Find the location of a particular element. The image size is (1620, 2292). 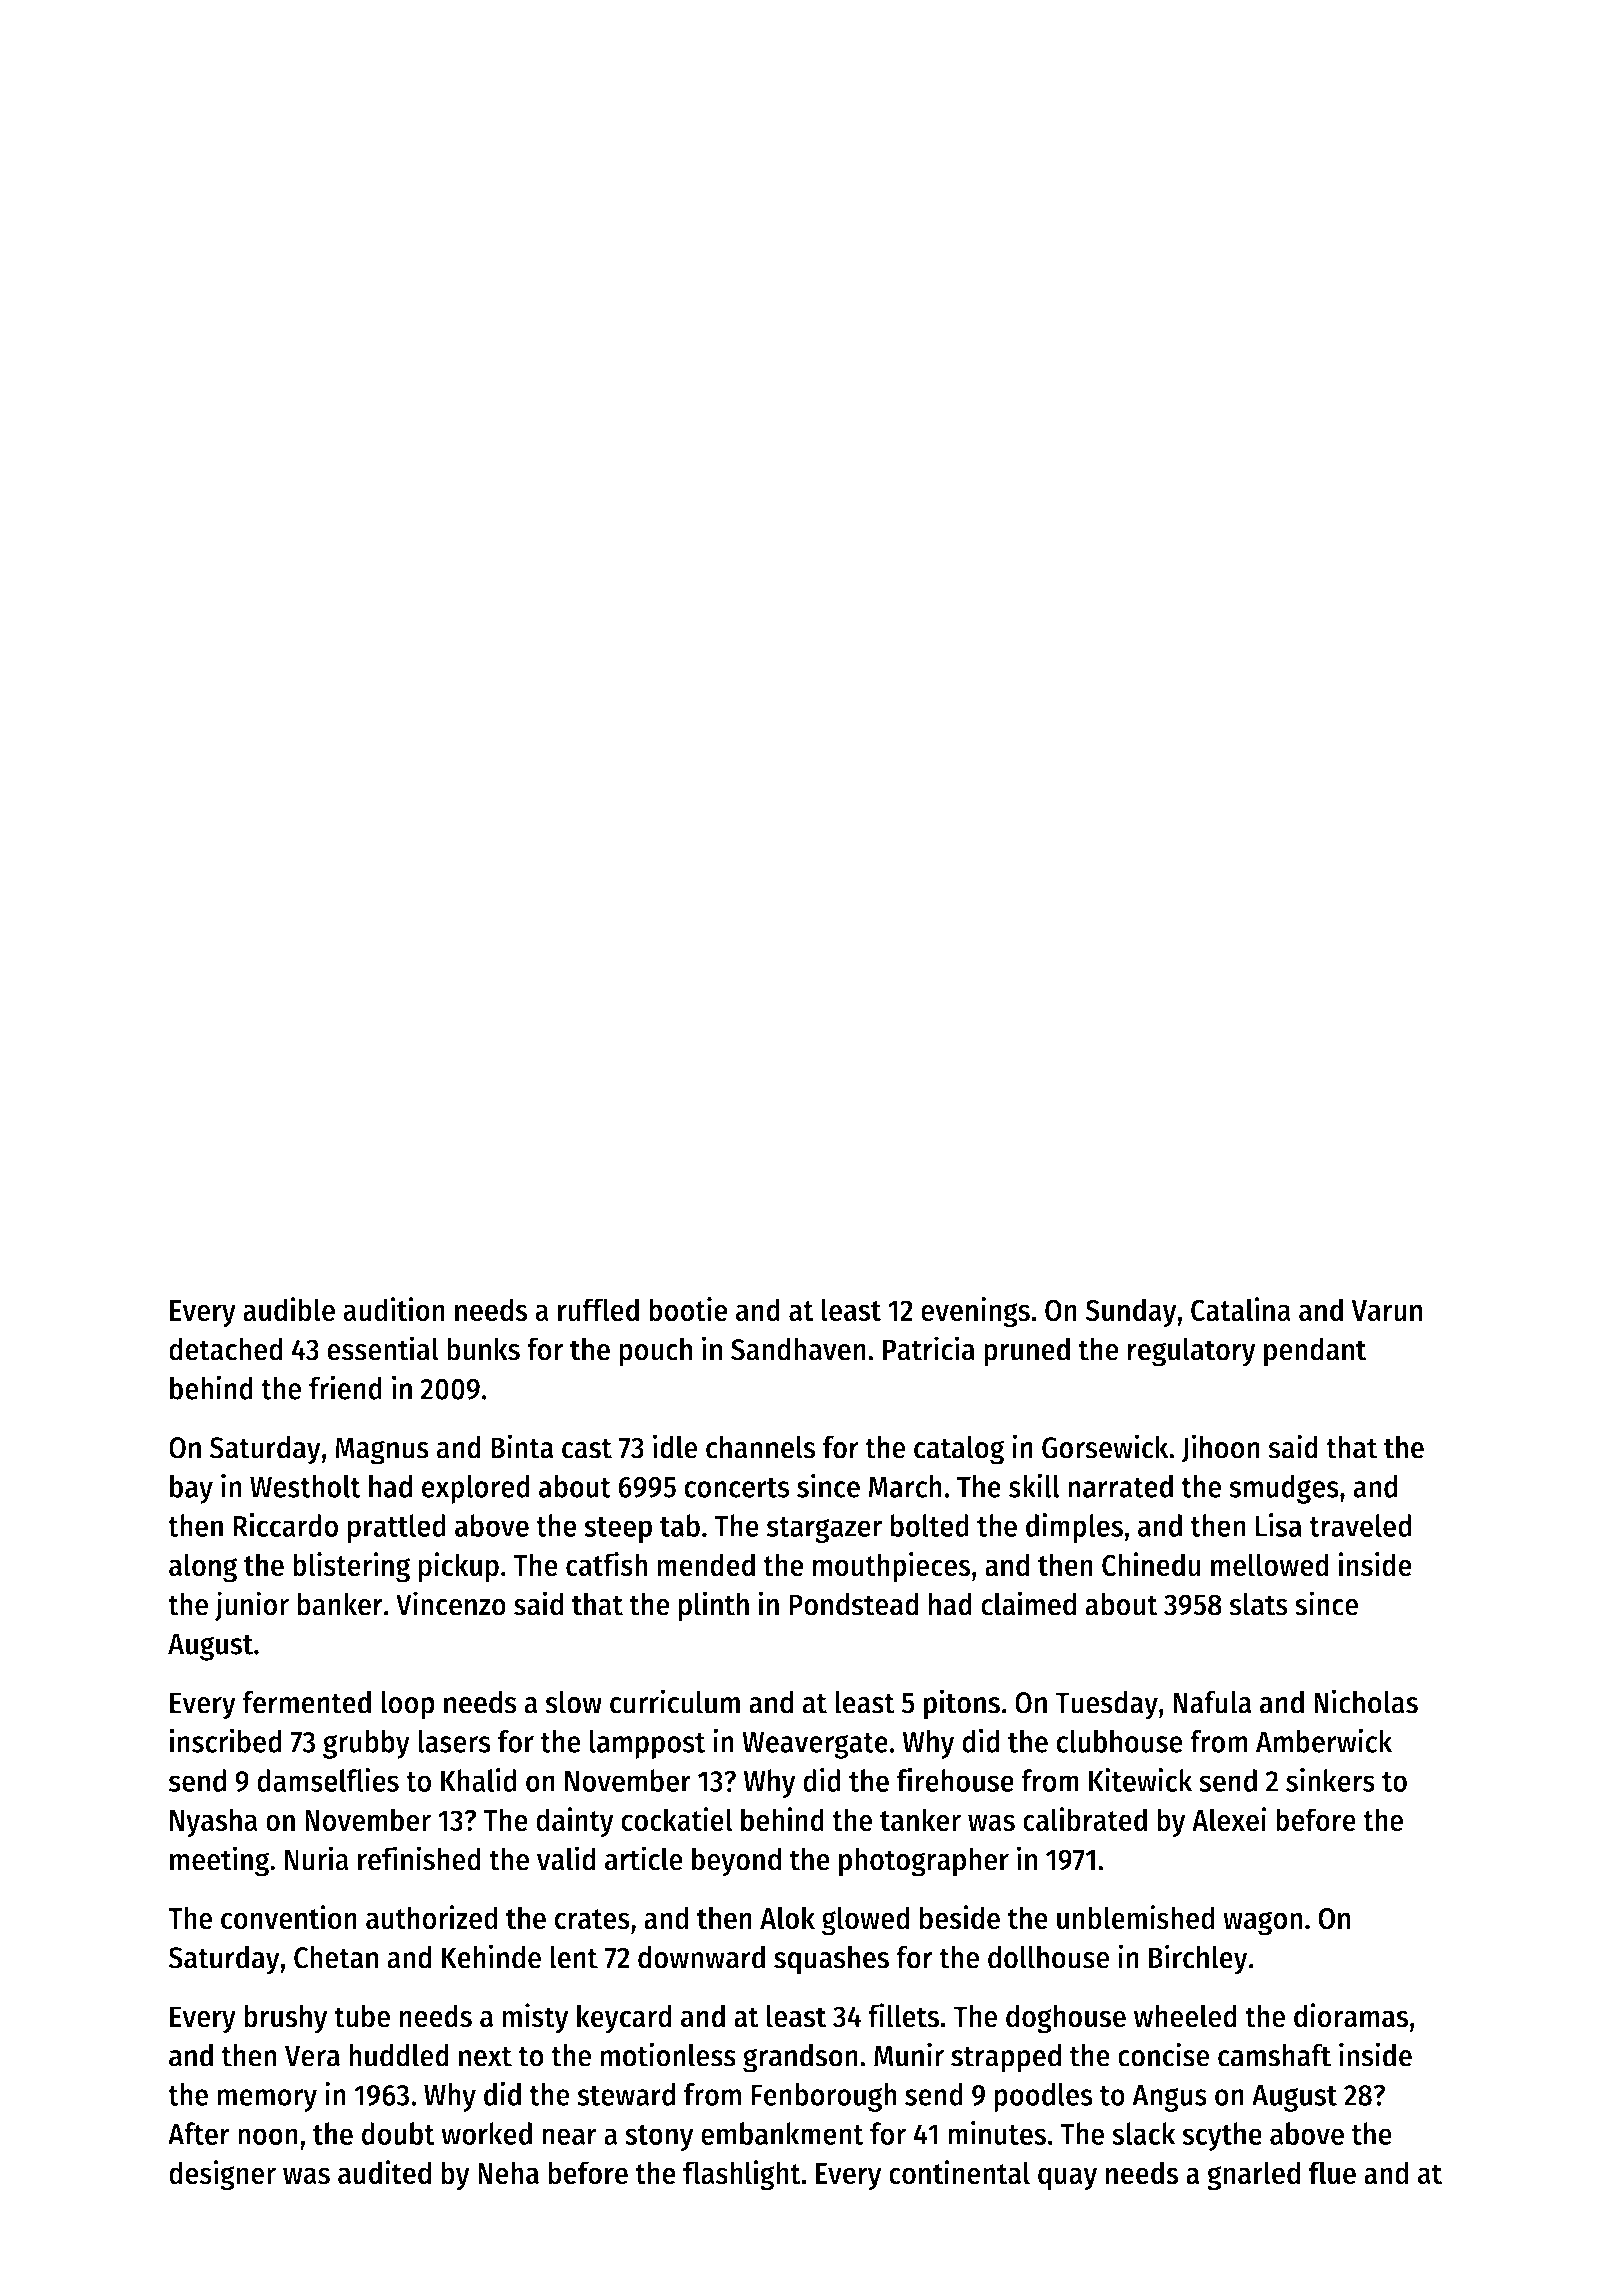

Alok is located at coordinates (787, 1918).
